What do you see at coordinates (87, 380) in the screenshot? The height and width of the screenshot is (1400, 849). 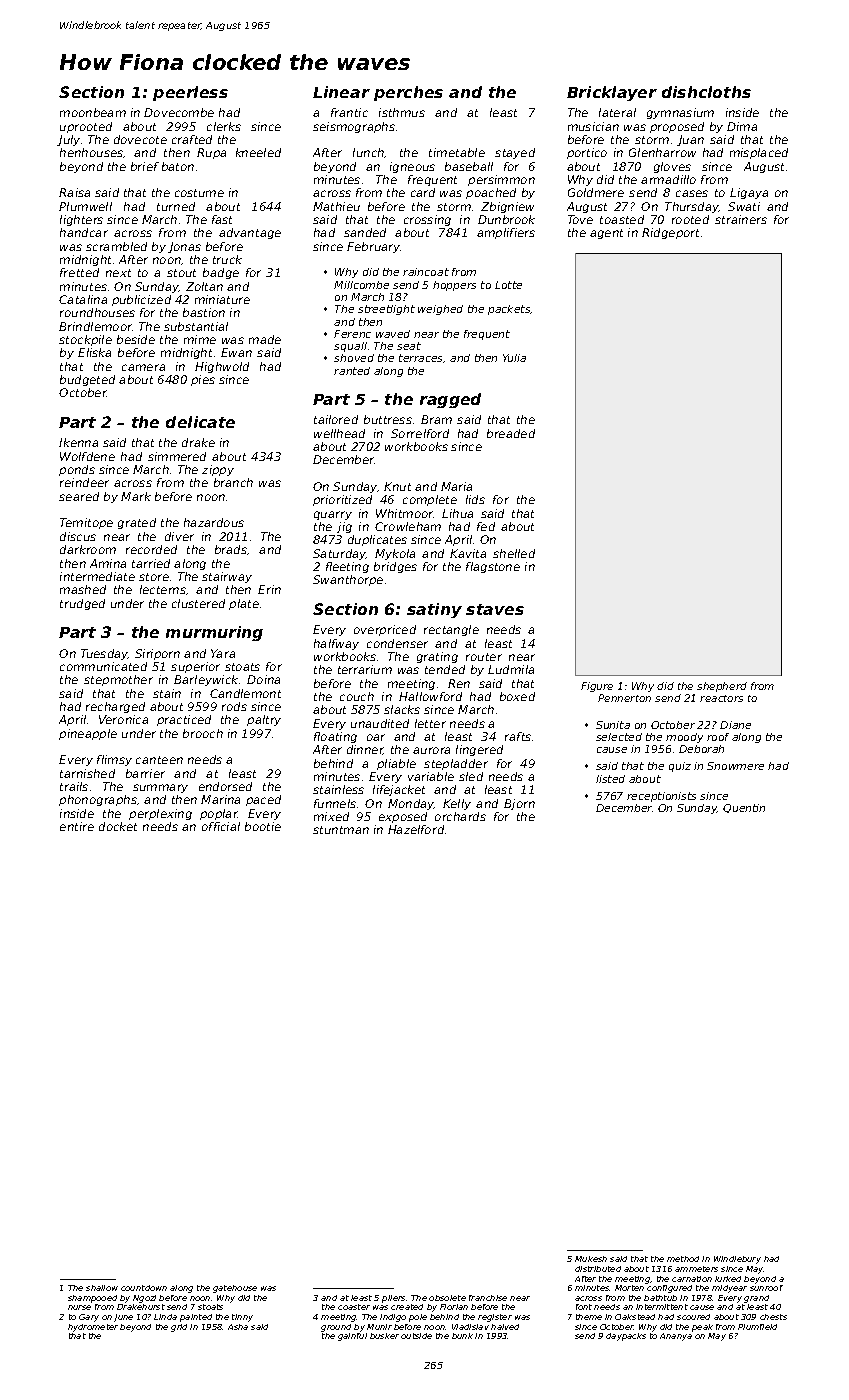 I see `budgeted` at bounding box center [87, 380].
